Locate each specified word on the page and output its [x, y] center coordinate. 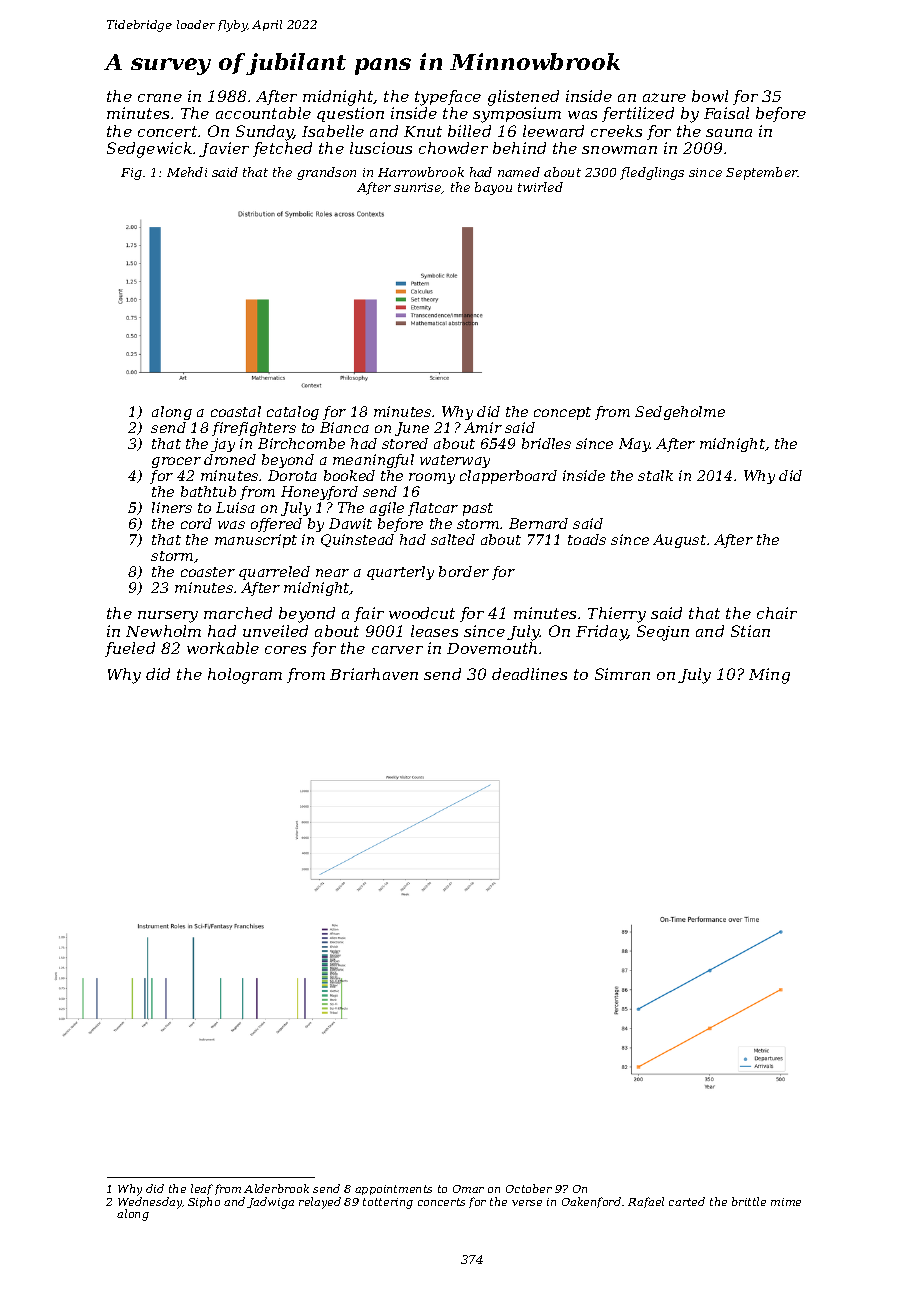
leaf [202, 1189]
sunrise [418, 188]
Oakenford [591, 1202]
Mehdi [187, 172]
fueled [130, 649]
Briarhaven [374, 674]
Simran [622, 674]
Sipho [204, 1202]
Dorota [292, 475]
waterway [455, 461]
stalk [655, 475]
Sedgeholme [680, 413]
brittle [749, 1201]
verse [527, 1203]
